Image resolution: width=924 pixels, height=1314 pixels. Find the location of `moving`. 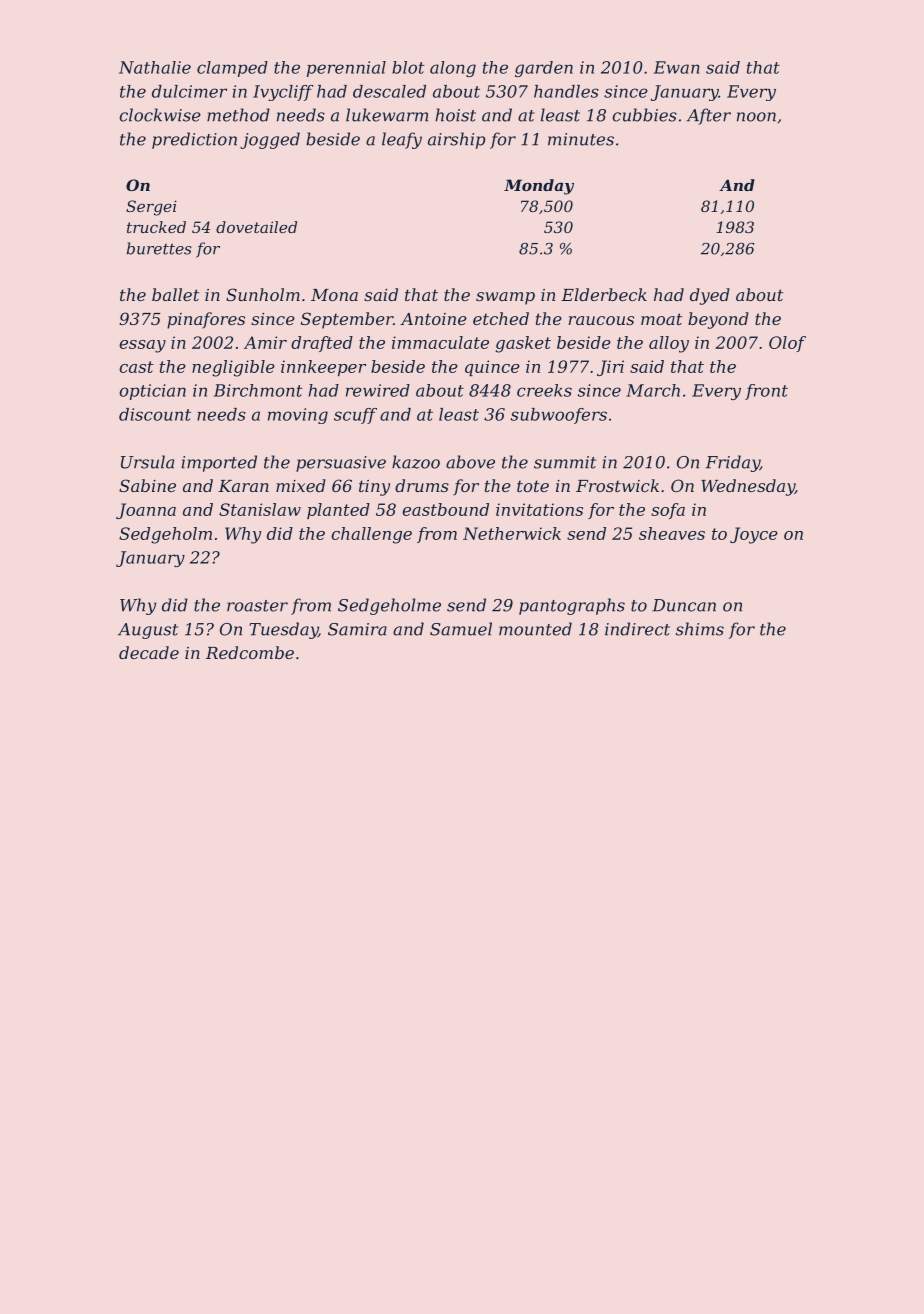

moving is located at coordinates (298, 416).
